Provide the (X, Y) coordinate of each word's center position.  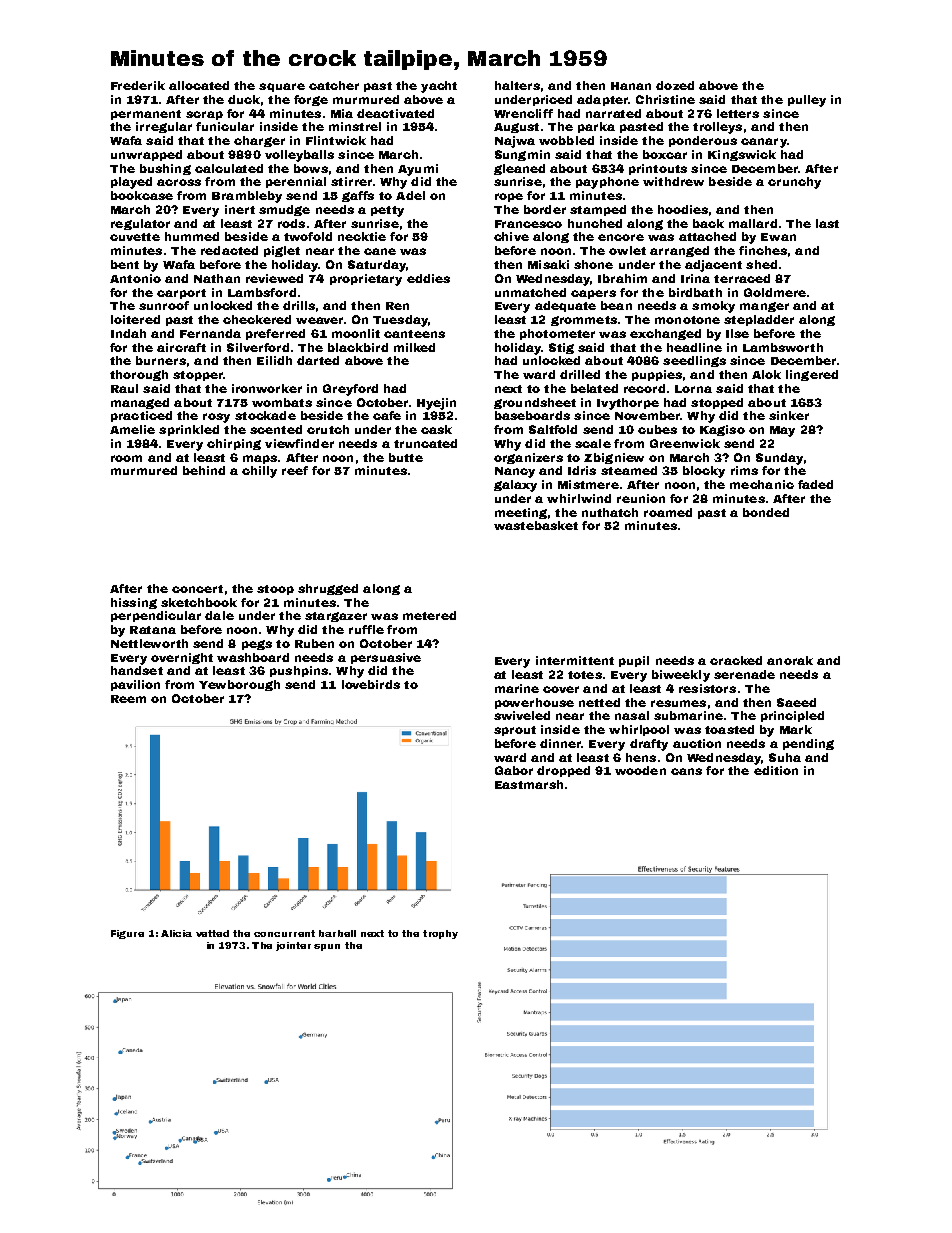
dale (219, 615)
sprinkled (189, 430)
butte (406, 457)
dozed (675, 85)
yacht (439, 87)
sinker (789, 415)
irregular (164, 127)
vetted (212, 933)
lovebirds (371, 684)
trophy (440, 934)
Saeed (796, 702)
